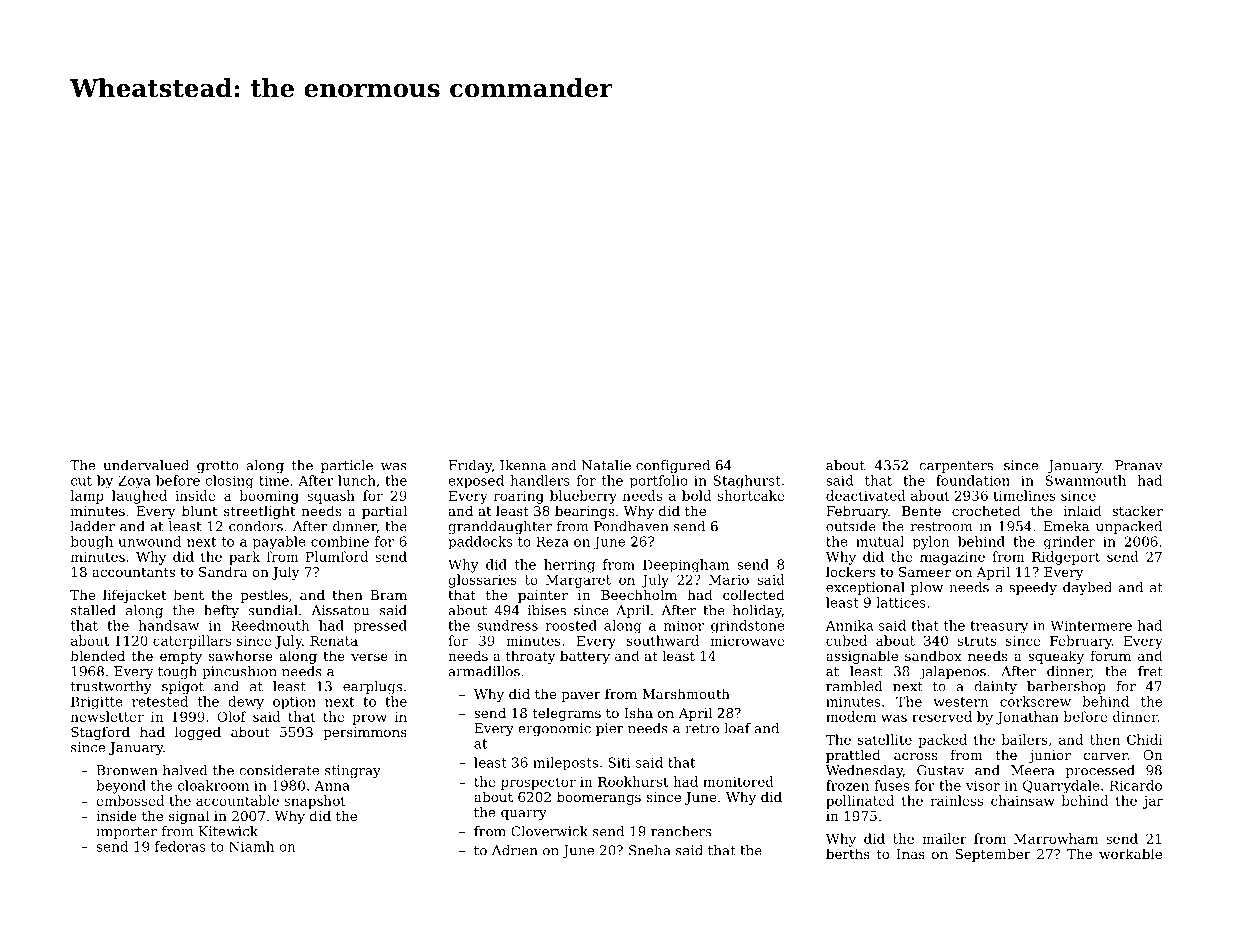  I want to click on halved, so click(185, 770).
